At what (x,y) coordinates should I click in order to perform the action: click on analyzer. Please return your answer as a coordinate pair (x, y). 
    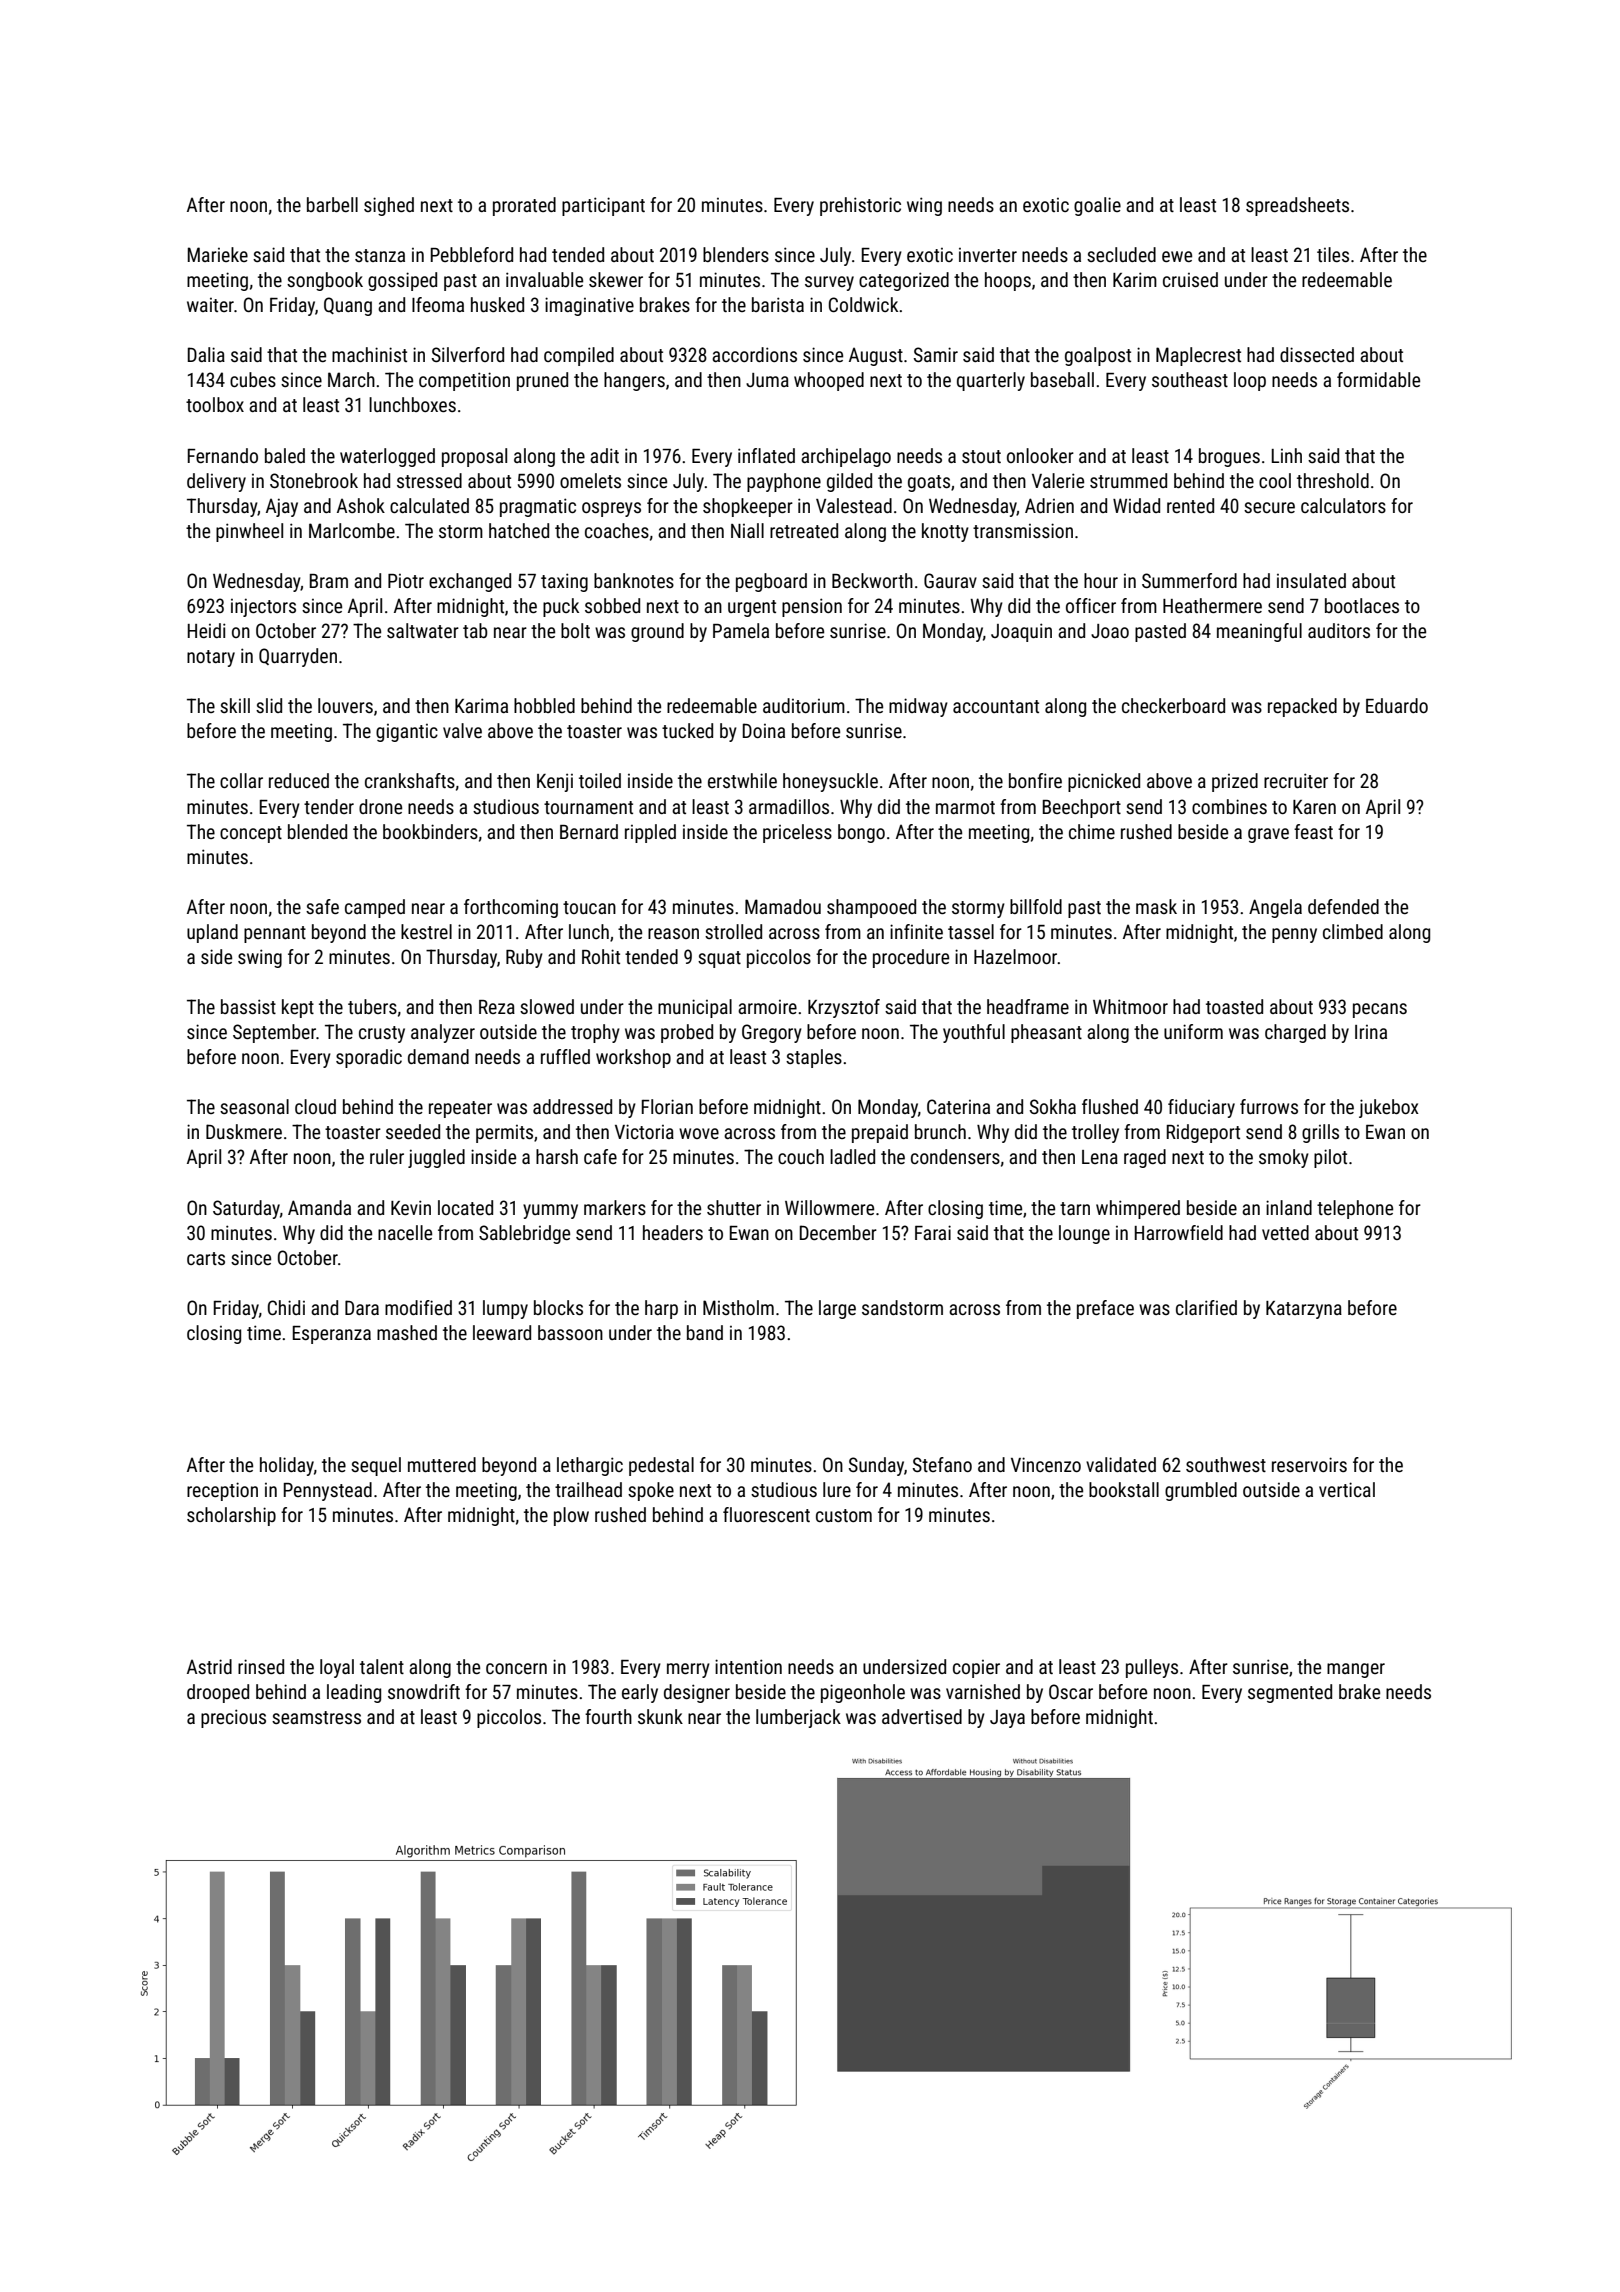
    Looking at the image, I should click on (443, 1033).
